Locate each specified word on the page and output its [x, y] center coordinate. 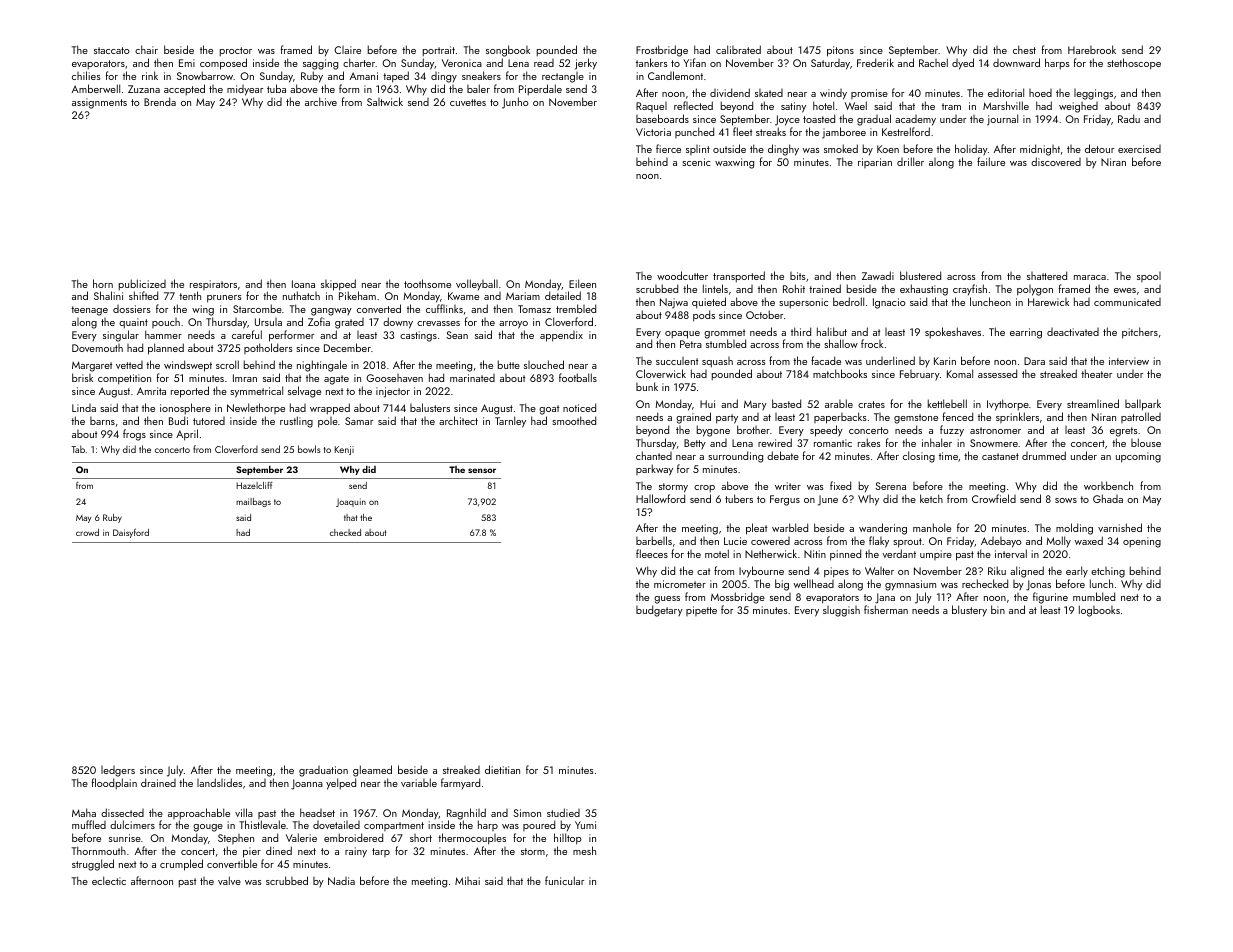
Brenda [160, 101]
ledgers [118, 771]
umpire [936, 555]
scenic [696, 162]
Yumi [585, 825]
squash [717, 362]
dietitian [502, 769]
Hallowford [660, 498]
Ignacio [889, 303]
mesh [584, 850]
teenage [89, 311]
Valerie [301, 837]
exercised [1139, 149]
